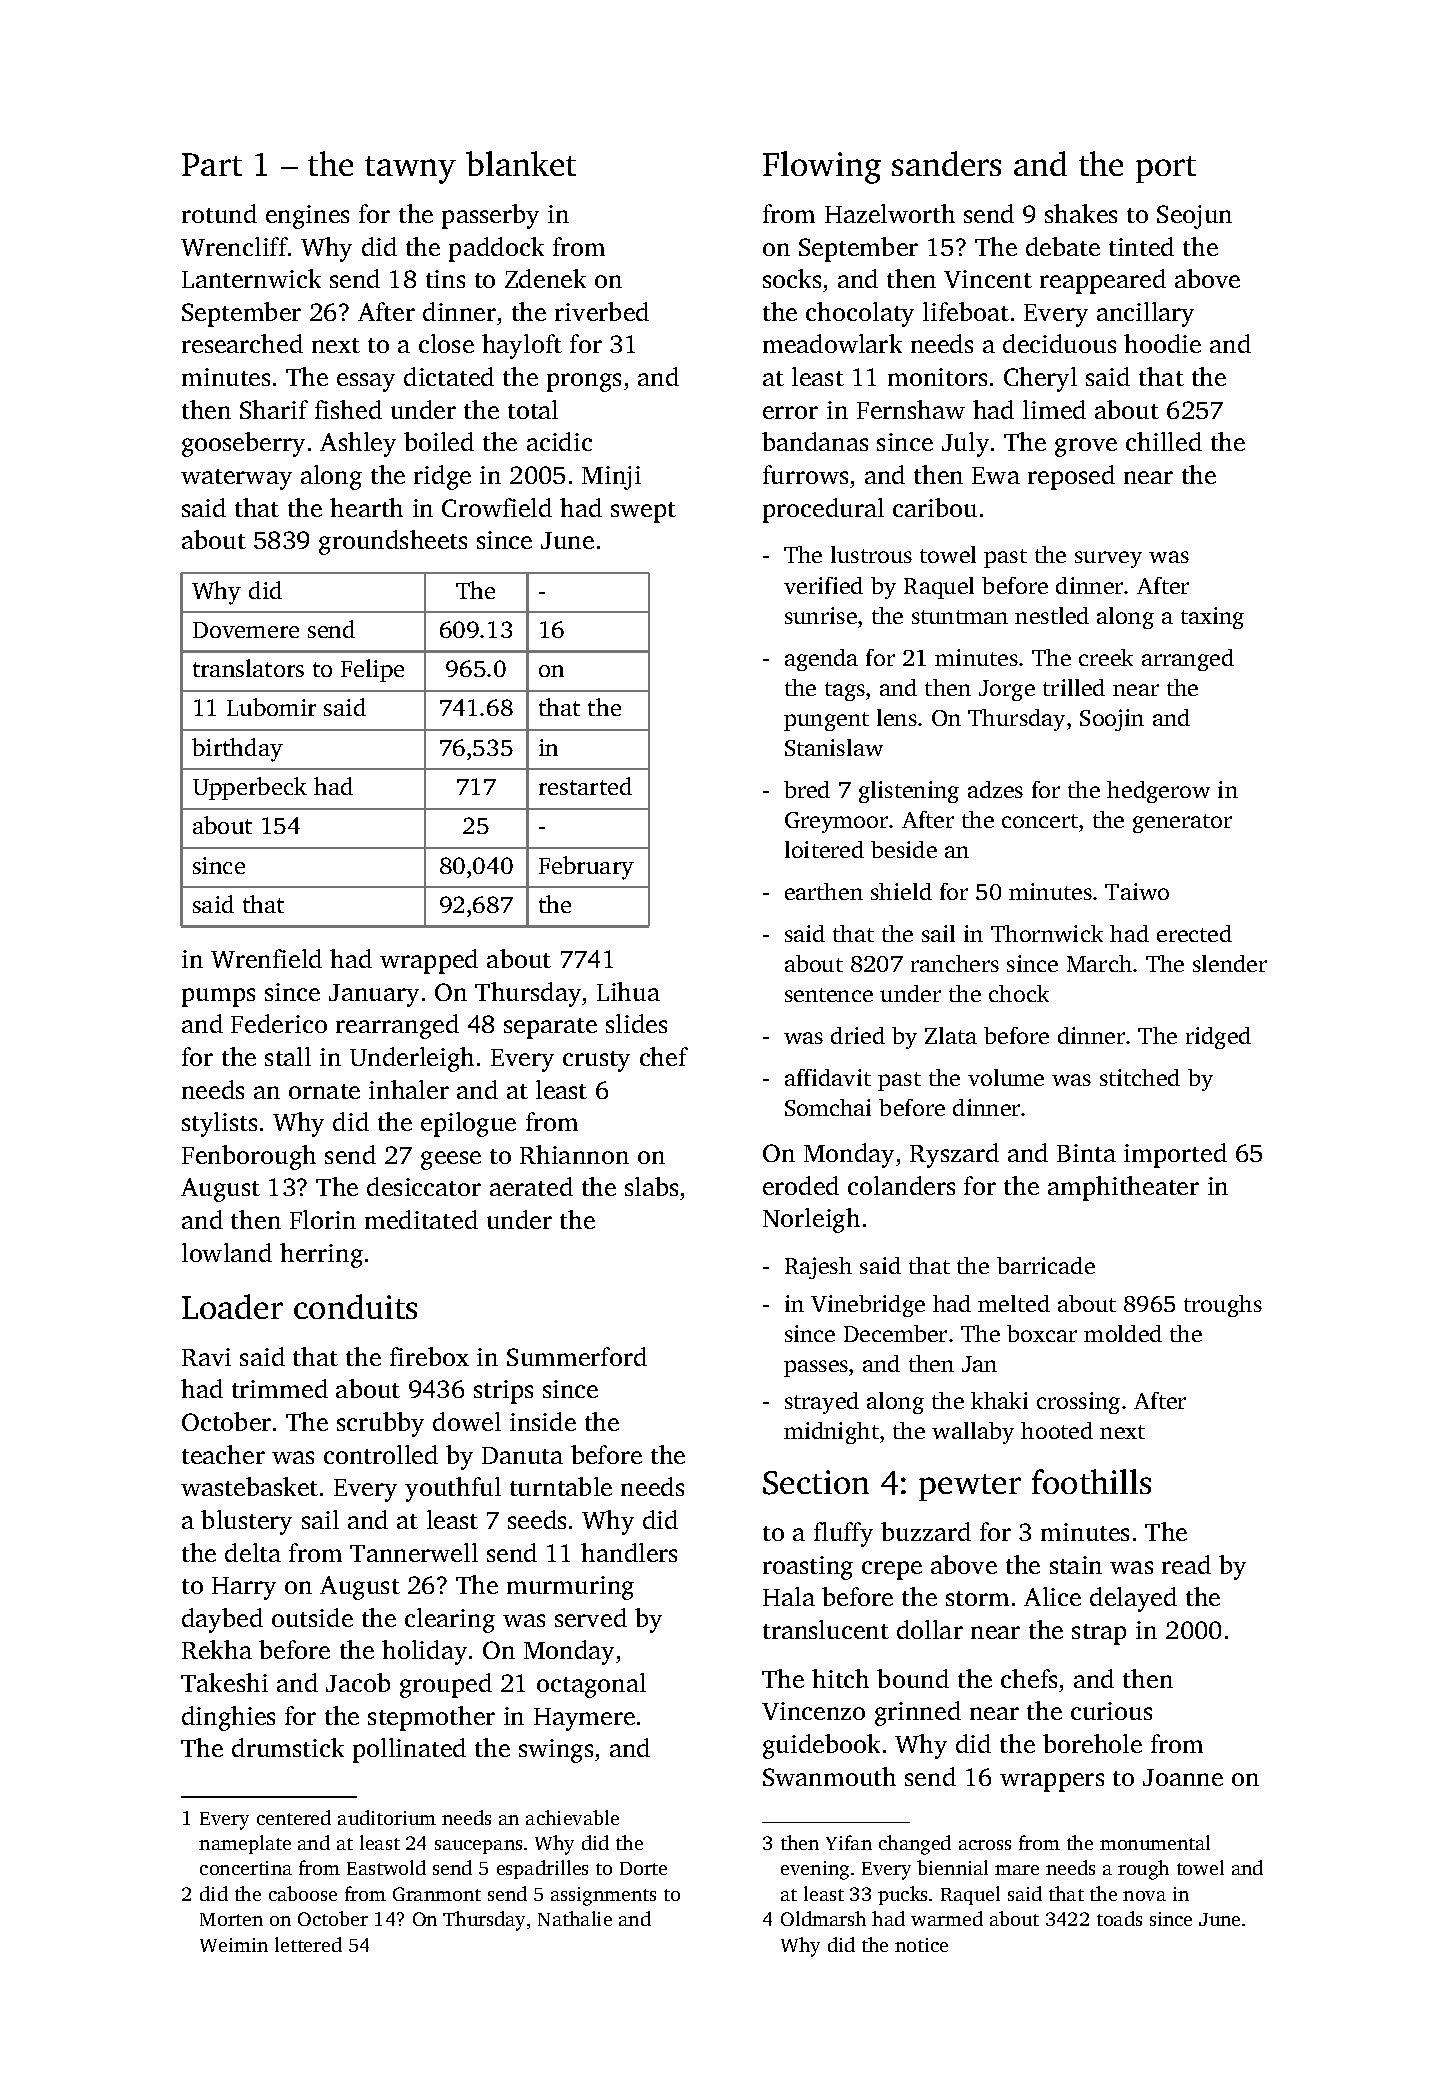 This page has height=2100, width=1450. What do you see at coordinates (250, 788) in the page?
I see `Upperbeck` at bounding box center [250, 788].
